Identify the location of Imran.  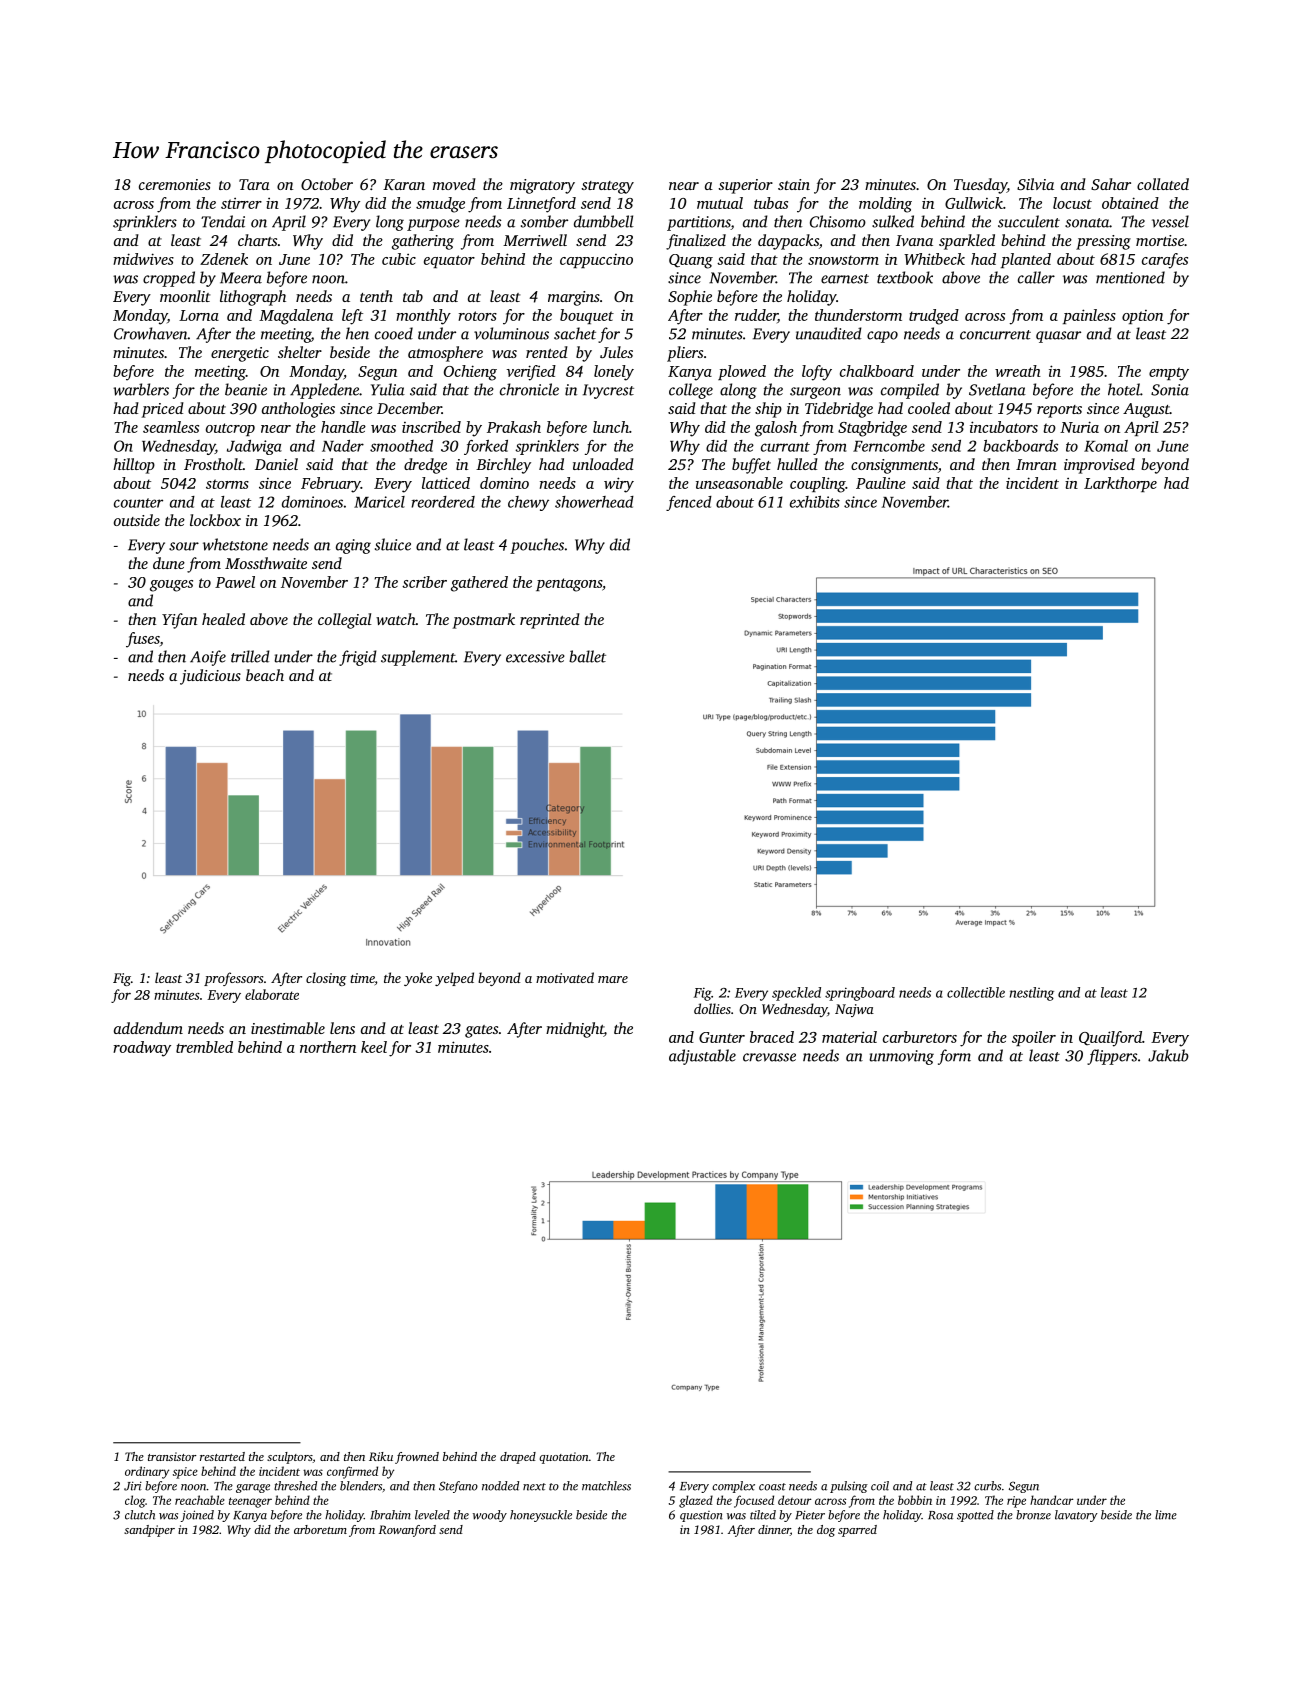
(1036, 464).
